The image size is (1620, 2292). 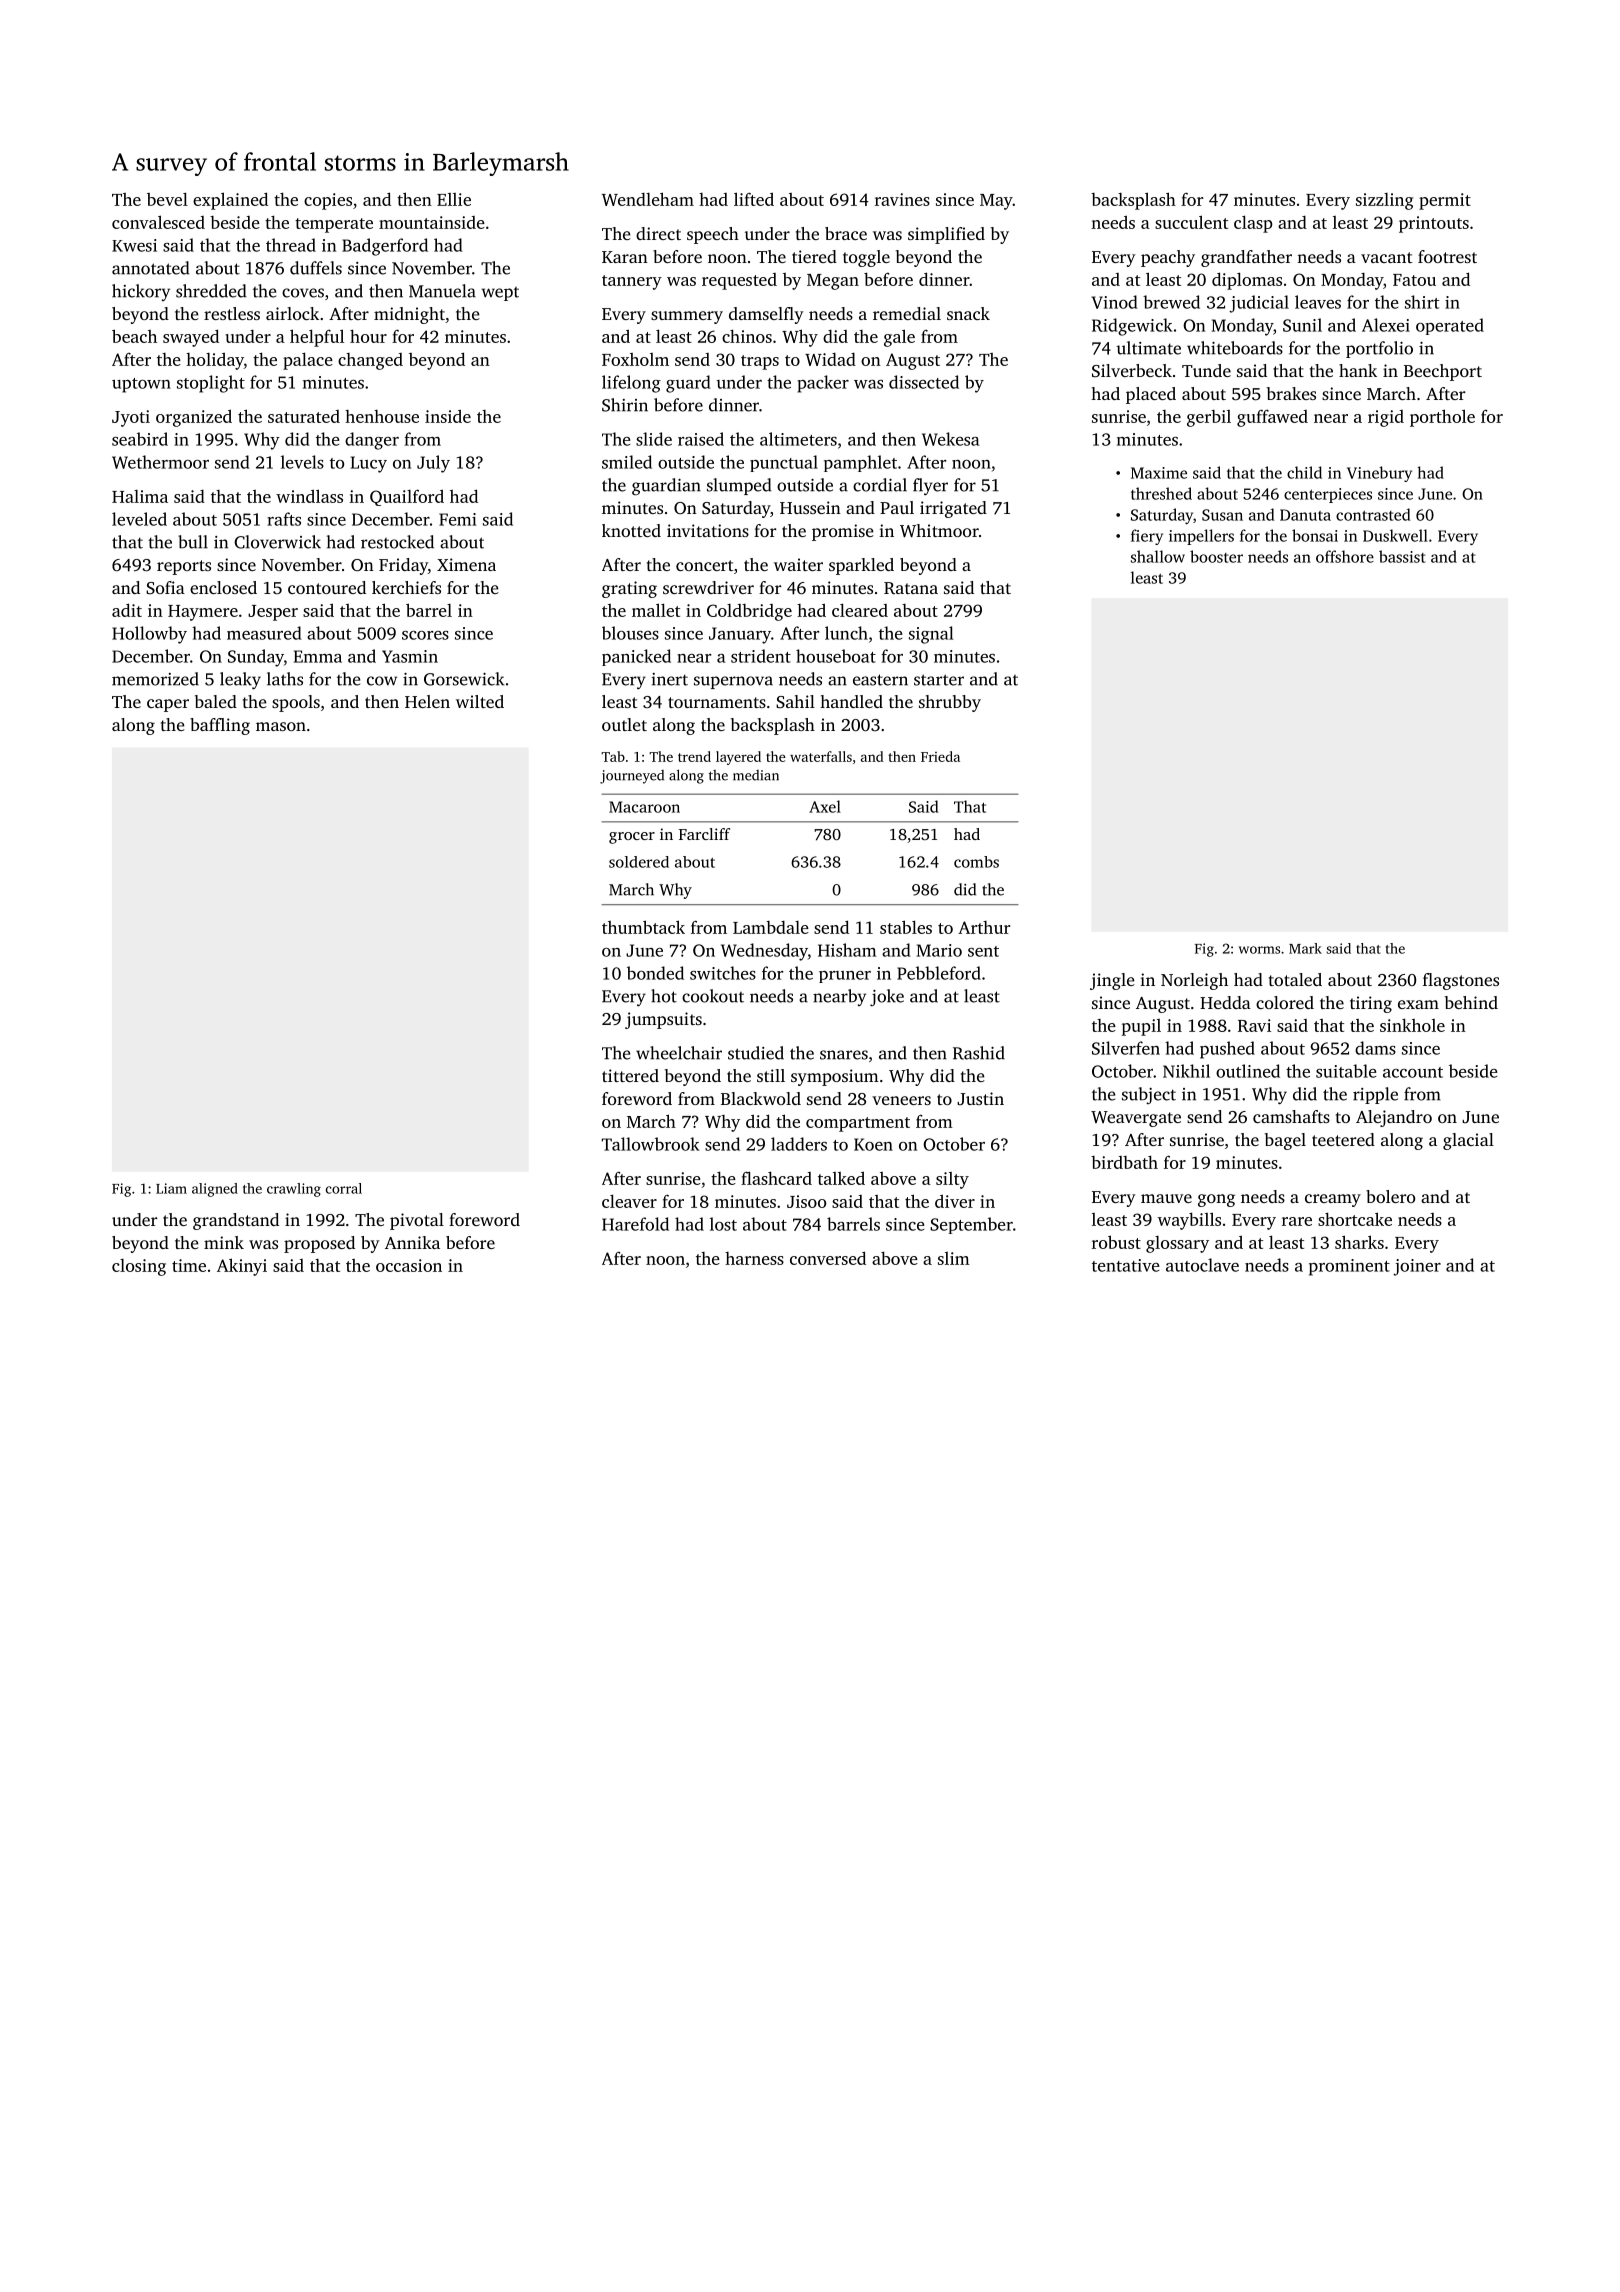 I want to click on brewed, so click(x=1171, y=302).
